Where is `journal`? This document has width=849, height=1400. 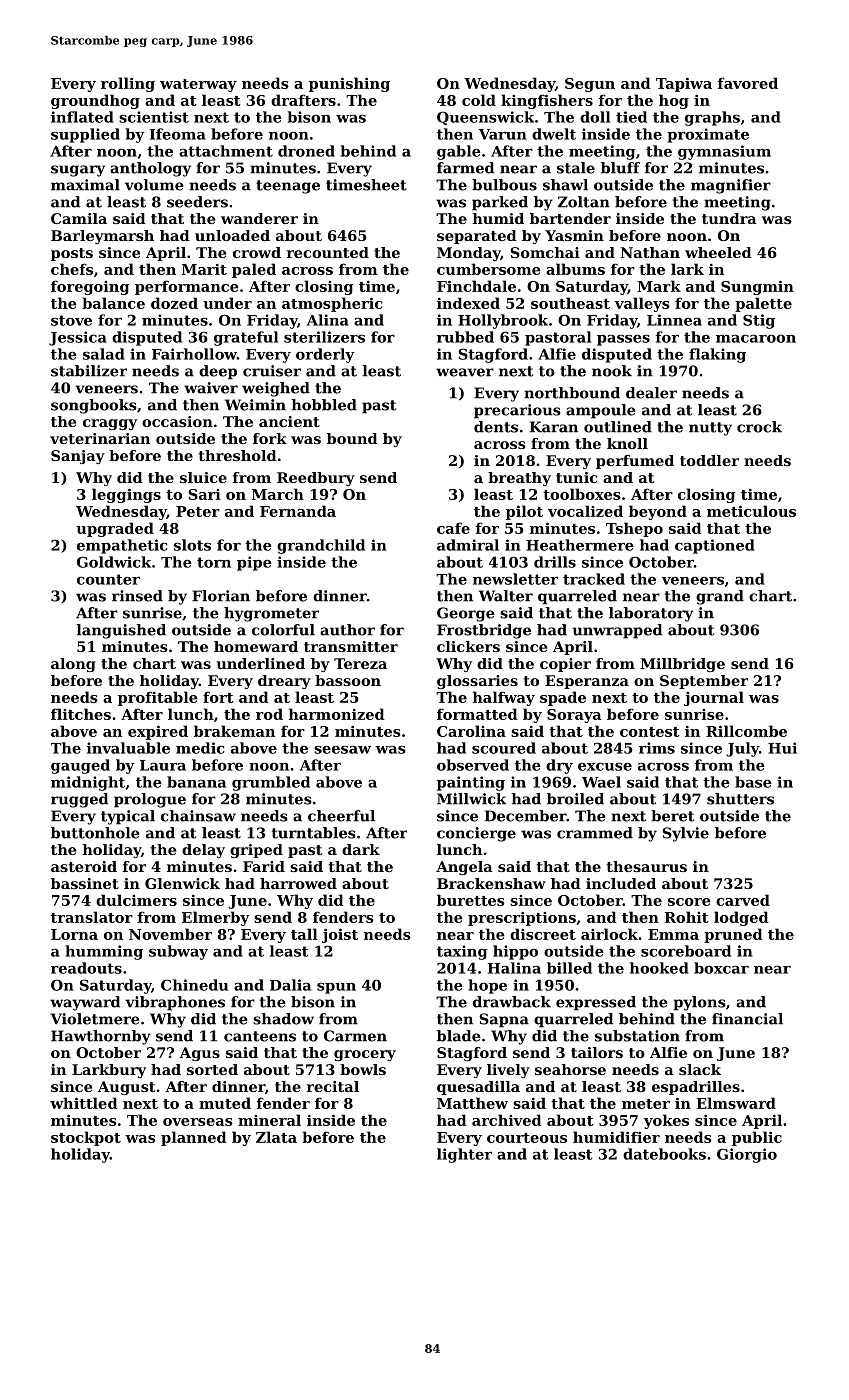 journal is located at coordinates (714, 698).
